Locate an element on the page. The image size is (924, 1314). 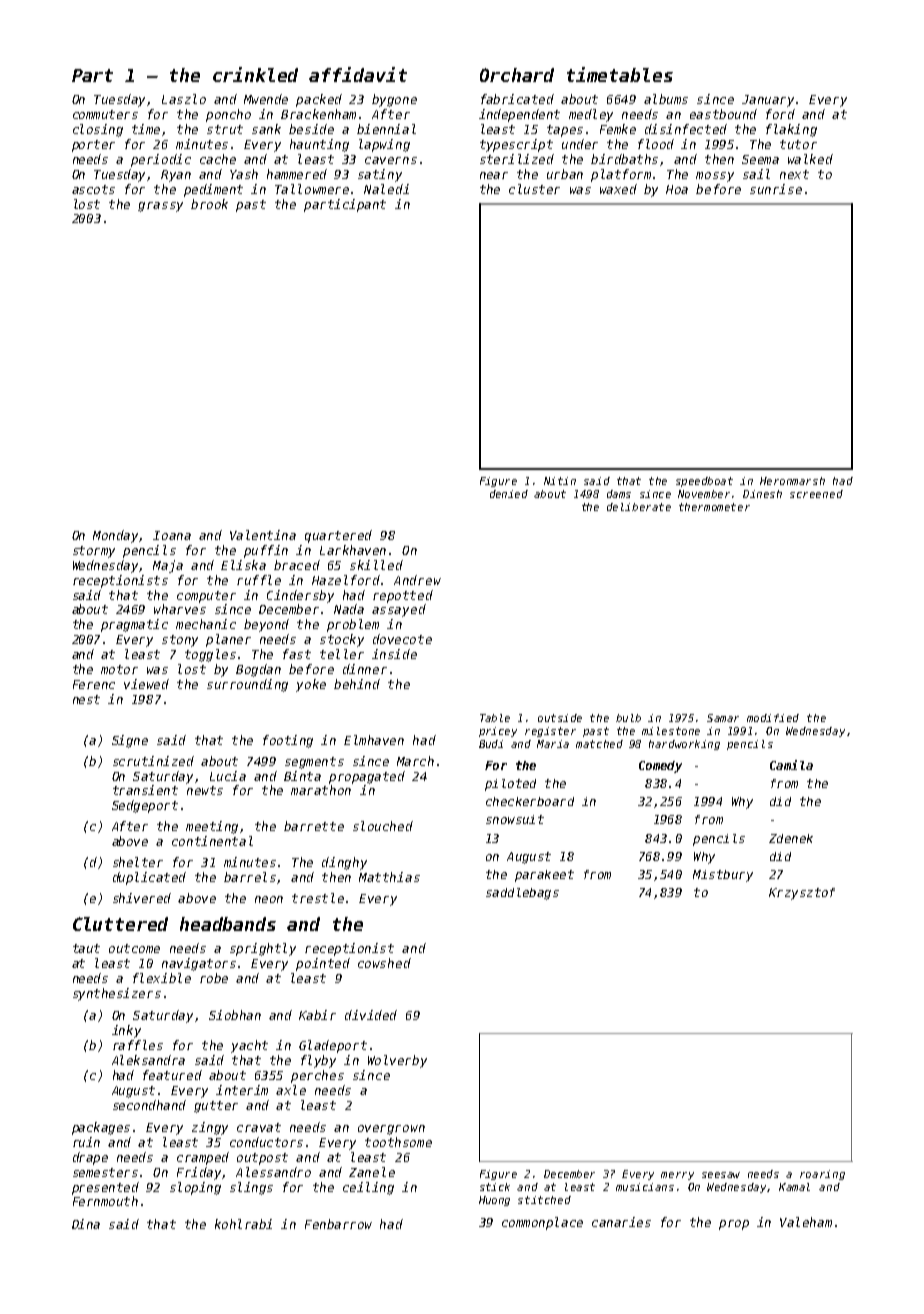
semesters is located at coordinates (105, 1172).
